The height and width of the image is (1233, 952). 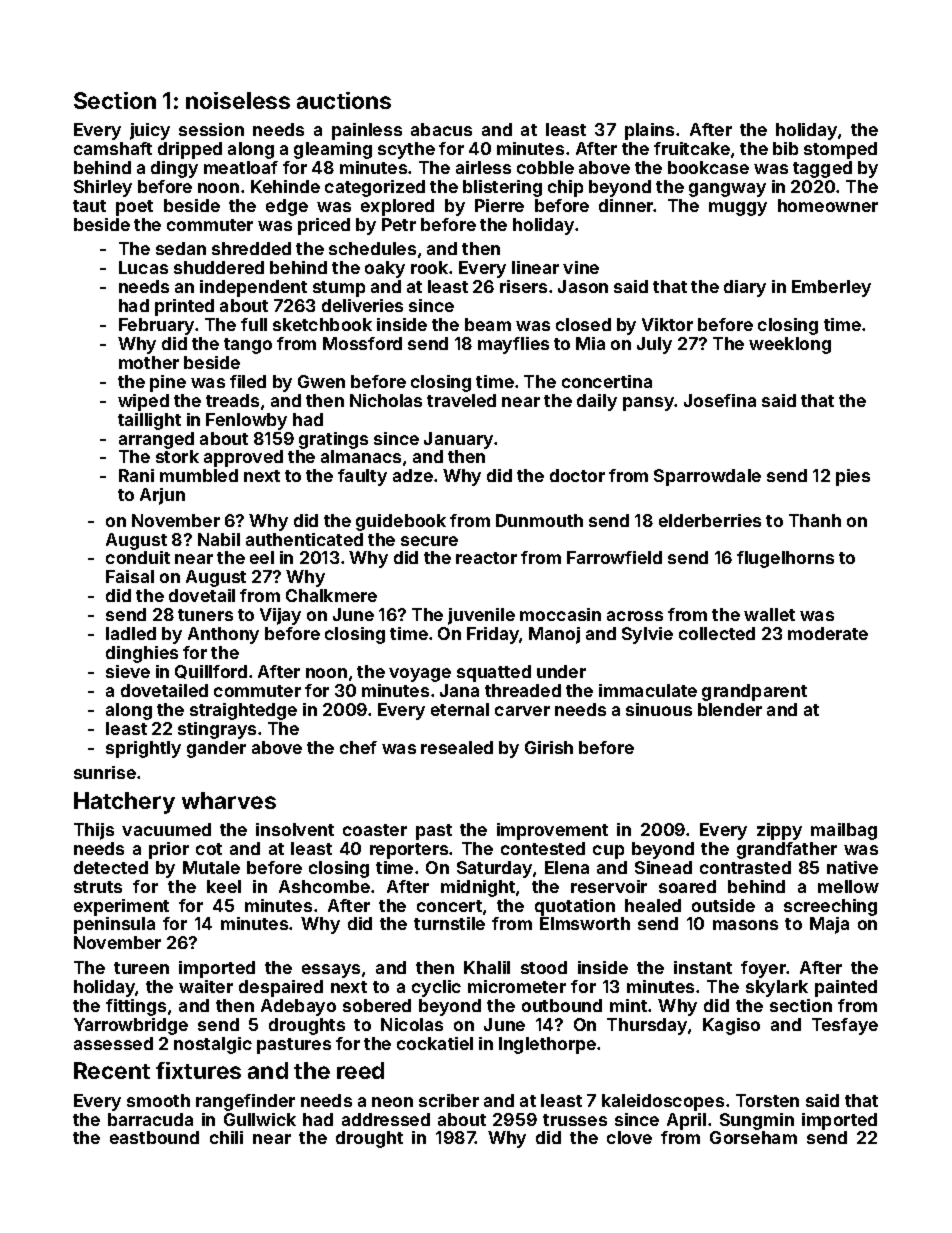 What do you see at coordinates (828, 205) in the image?
I see `homeowner` at bounding box center [828, 205].
